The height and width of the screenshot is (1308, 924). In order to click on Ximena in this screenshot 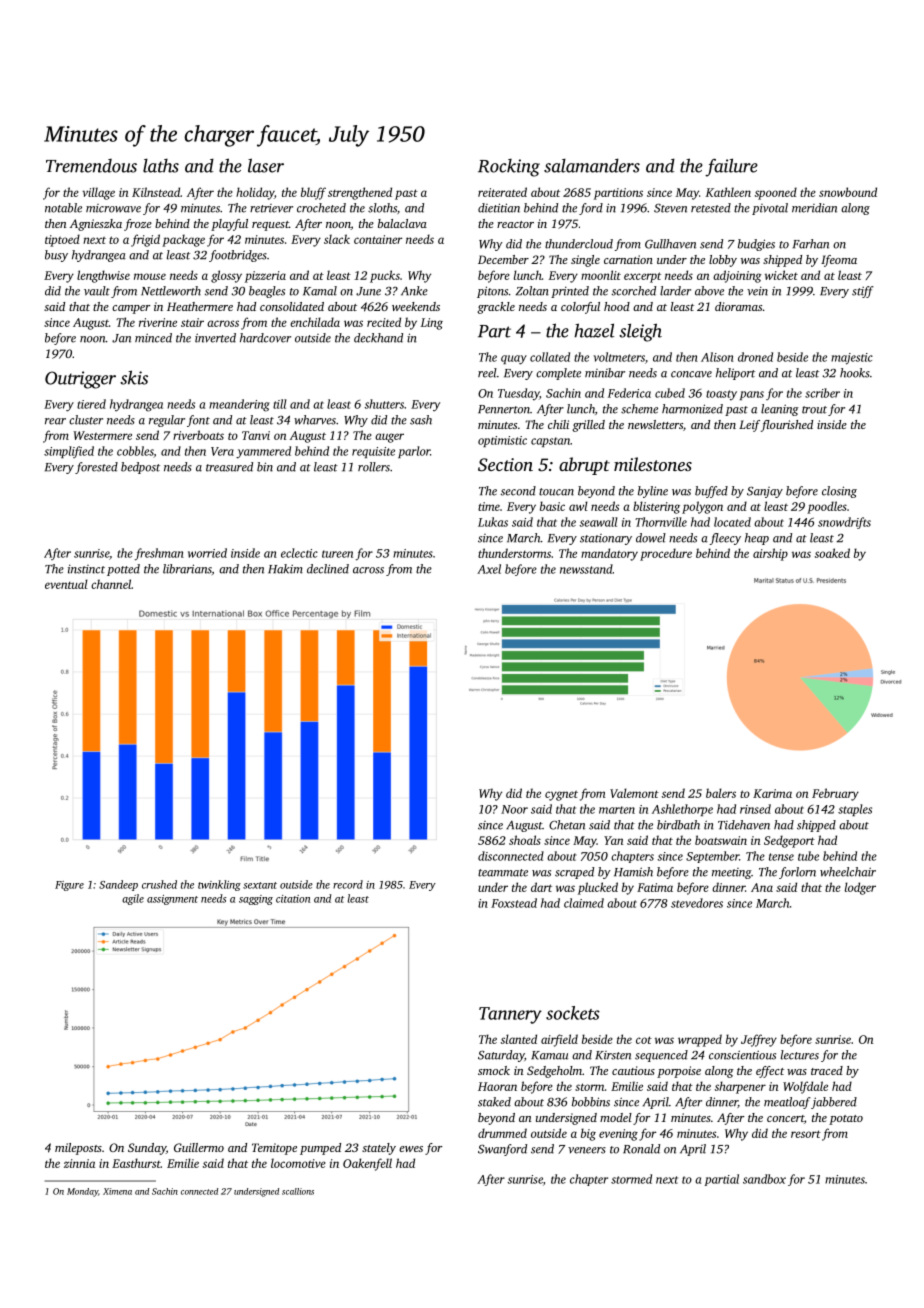, I will do `click(117, 1191)`.
